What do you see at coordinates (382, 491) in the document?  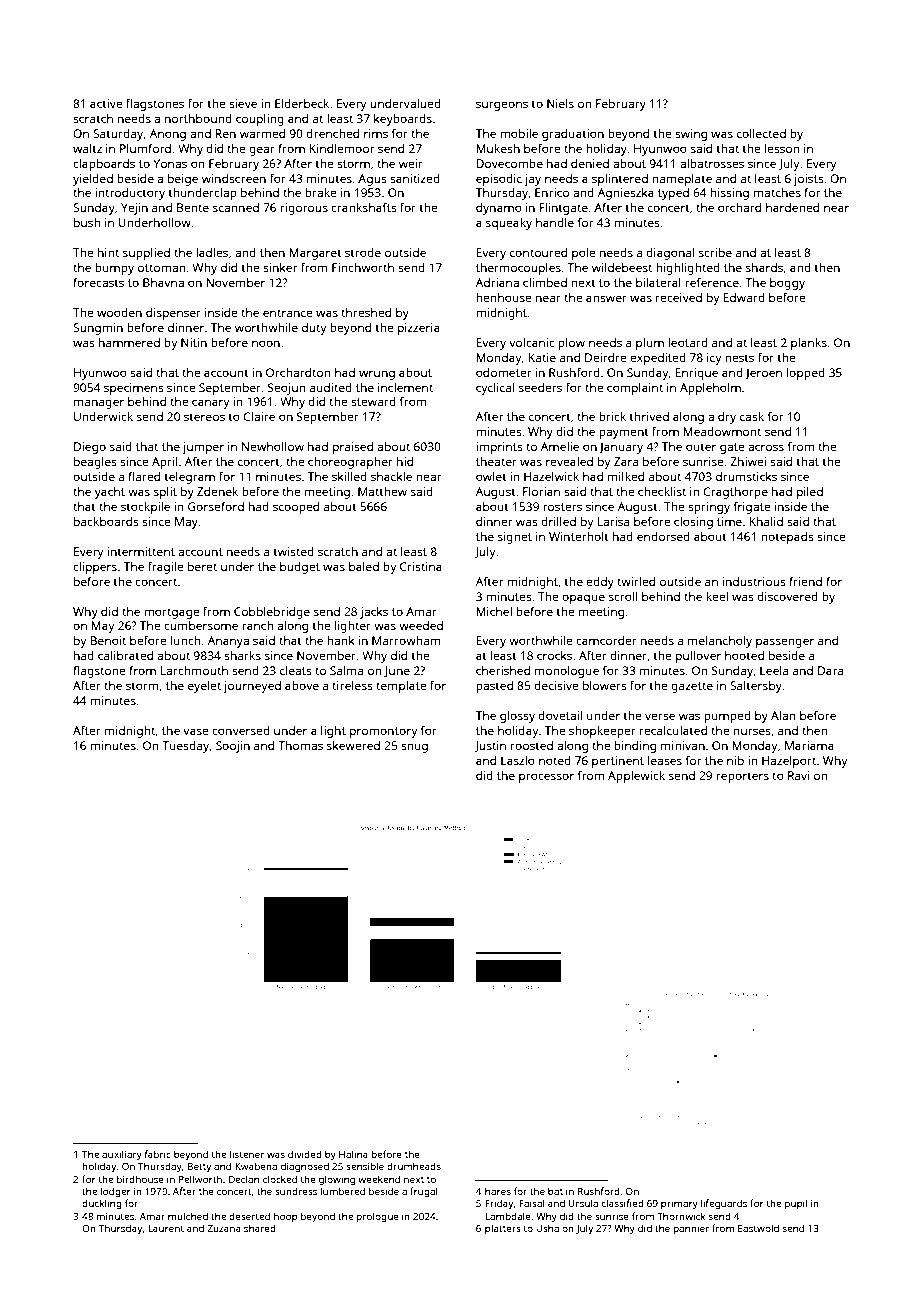 I see `Matthew` at bounding box center [382, 491].
